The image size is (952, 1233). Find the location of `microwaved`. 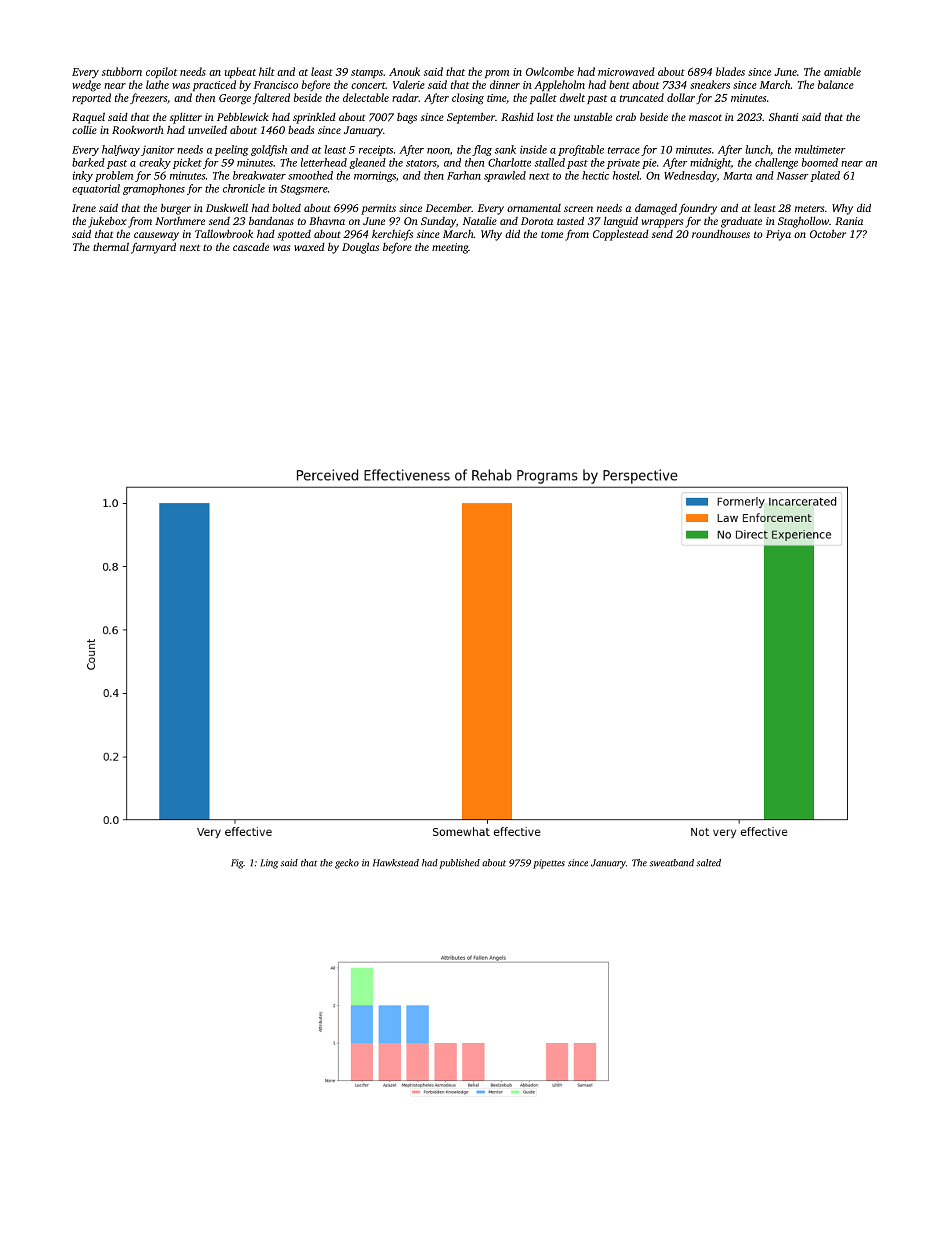

microwaved is located at coordinates (626, 71).
